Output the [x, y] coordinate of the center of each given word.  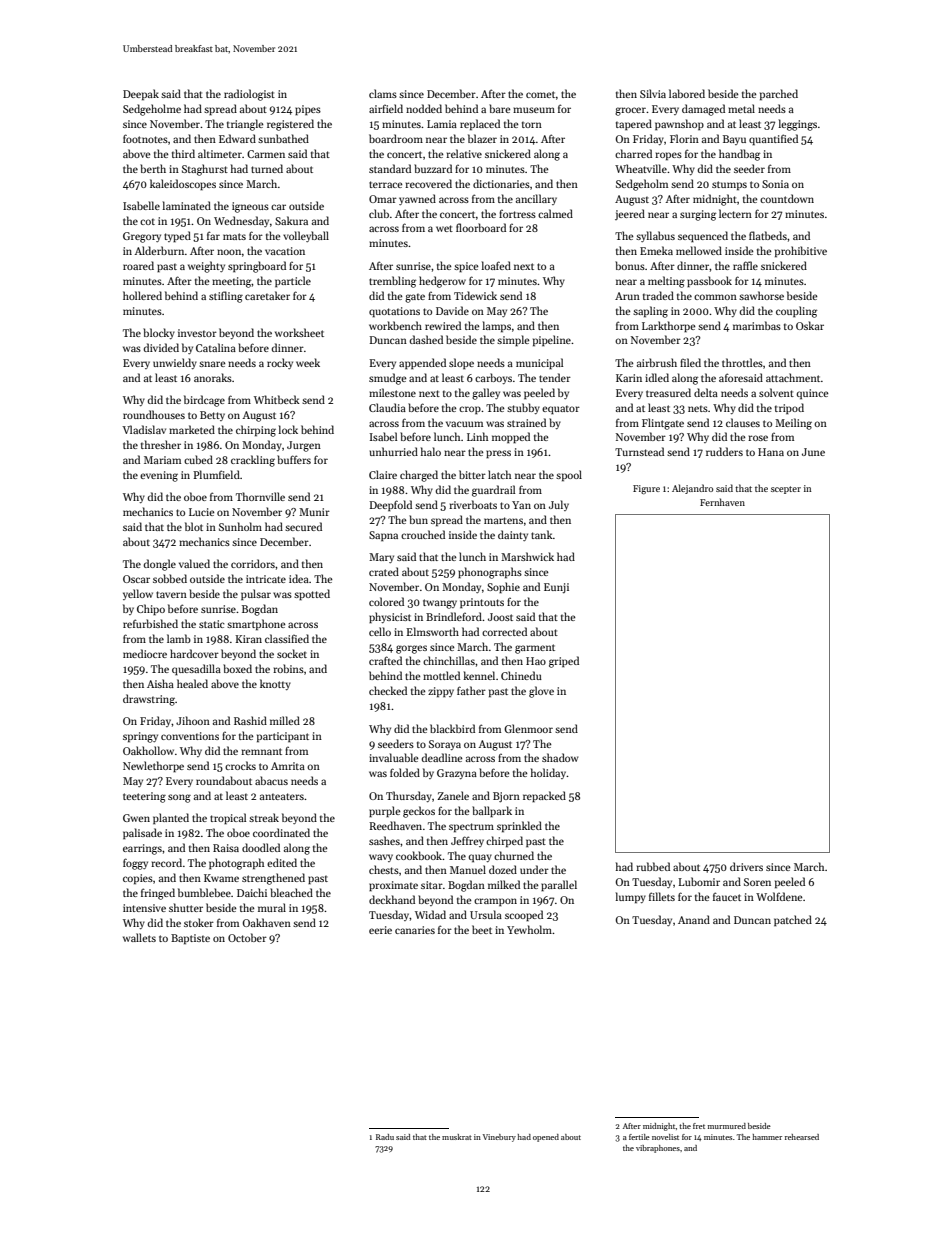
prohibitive [801, 251]
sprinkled [519, 826]
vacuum [464, 424]
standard [390, 168]
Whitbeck [277, 399]
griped [564, 662]
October [247, 937]
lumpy [631, 897]
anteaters [282, 796]
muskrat [457, 1137]
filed [690, 362]
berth [153, 168]
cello [380, 631]
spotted [312, 595]
